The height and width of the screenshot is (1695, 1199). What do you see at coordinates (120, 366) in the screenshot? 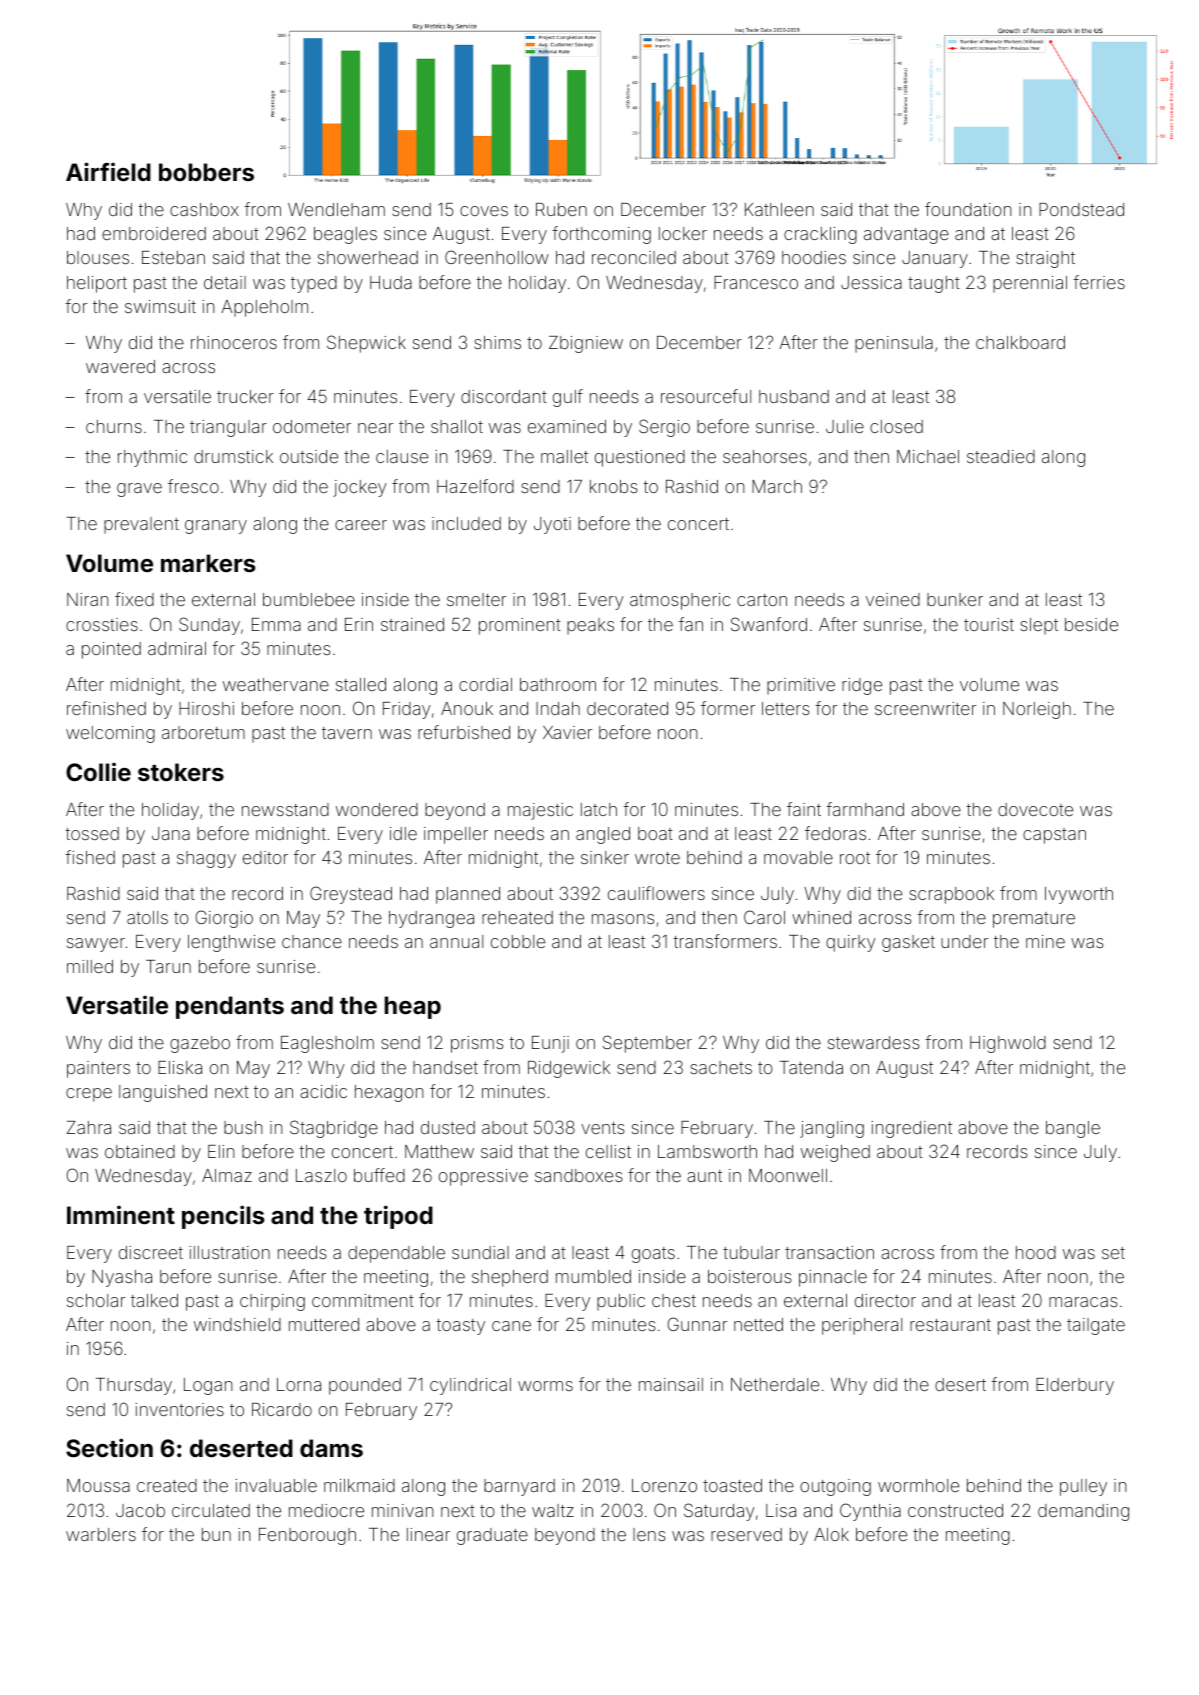
I see `wavered` at bounding box center [120, 366].
